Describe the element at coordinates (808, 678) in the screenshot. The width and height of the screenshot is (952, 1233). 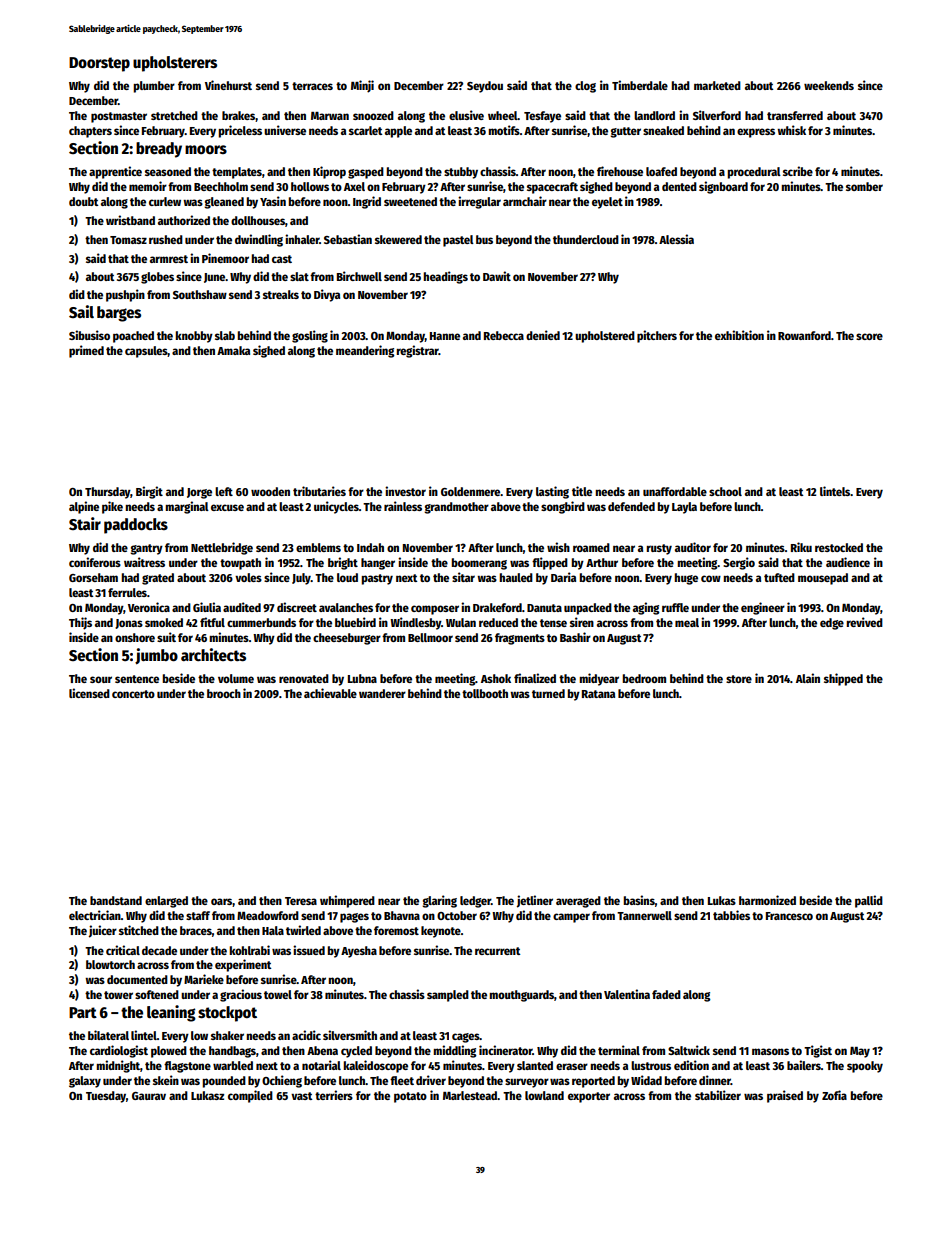
I see `Alain` at that location.
